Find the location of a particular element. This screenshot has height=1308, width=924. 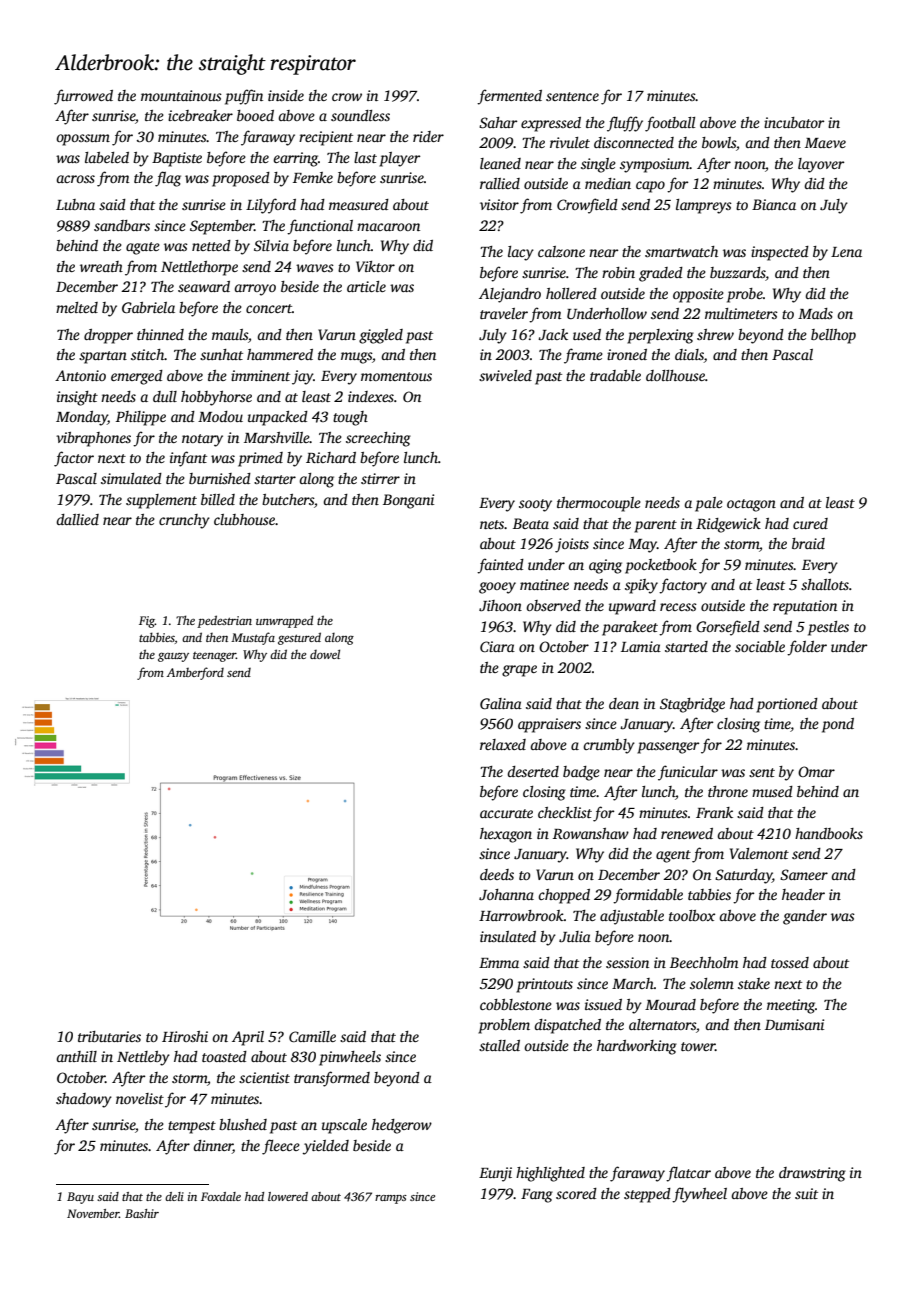

parent is located at coordinates (655, 526).
